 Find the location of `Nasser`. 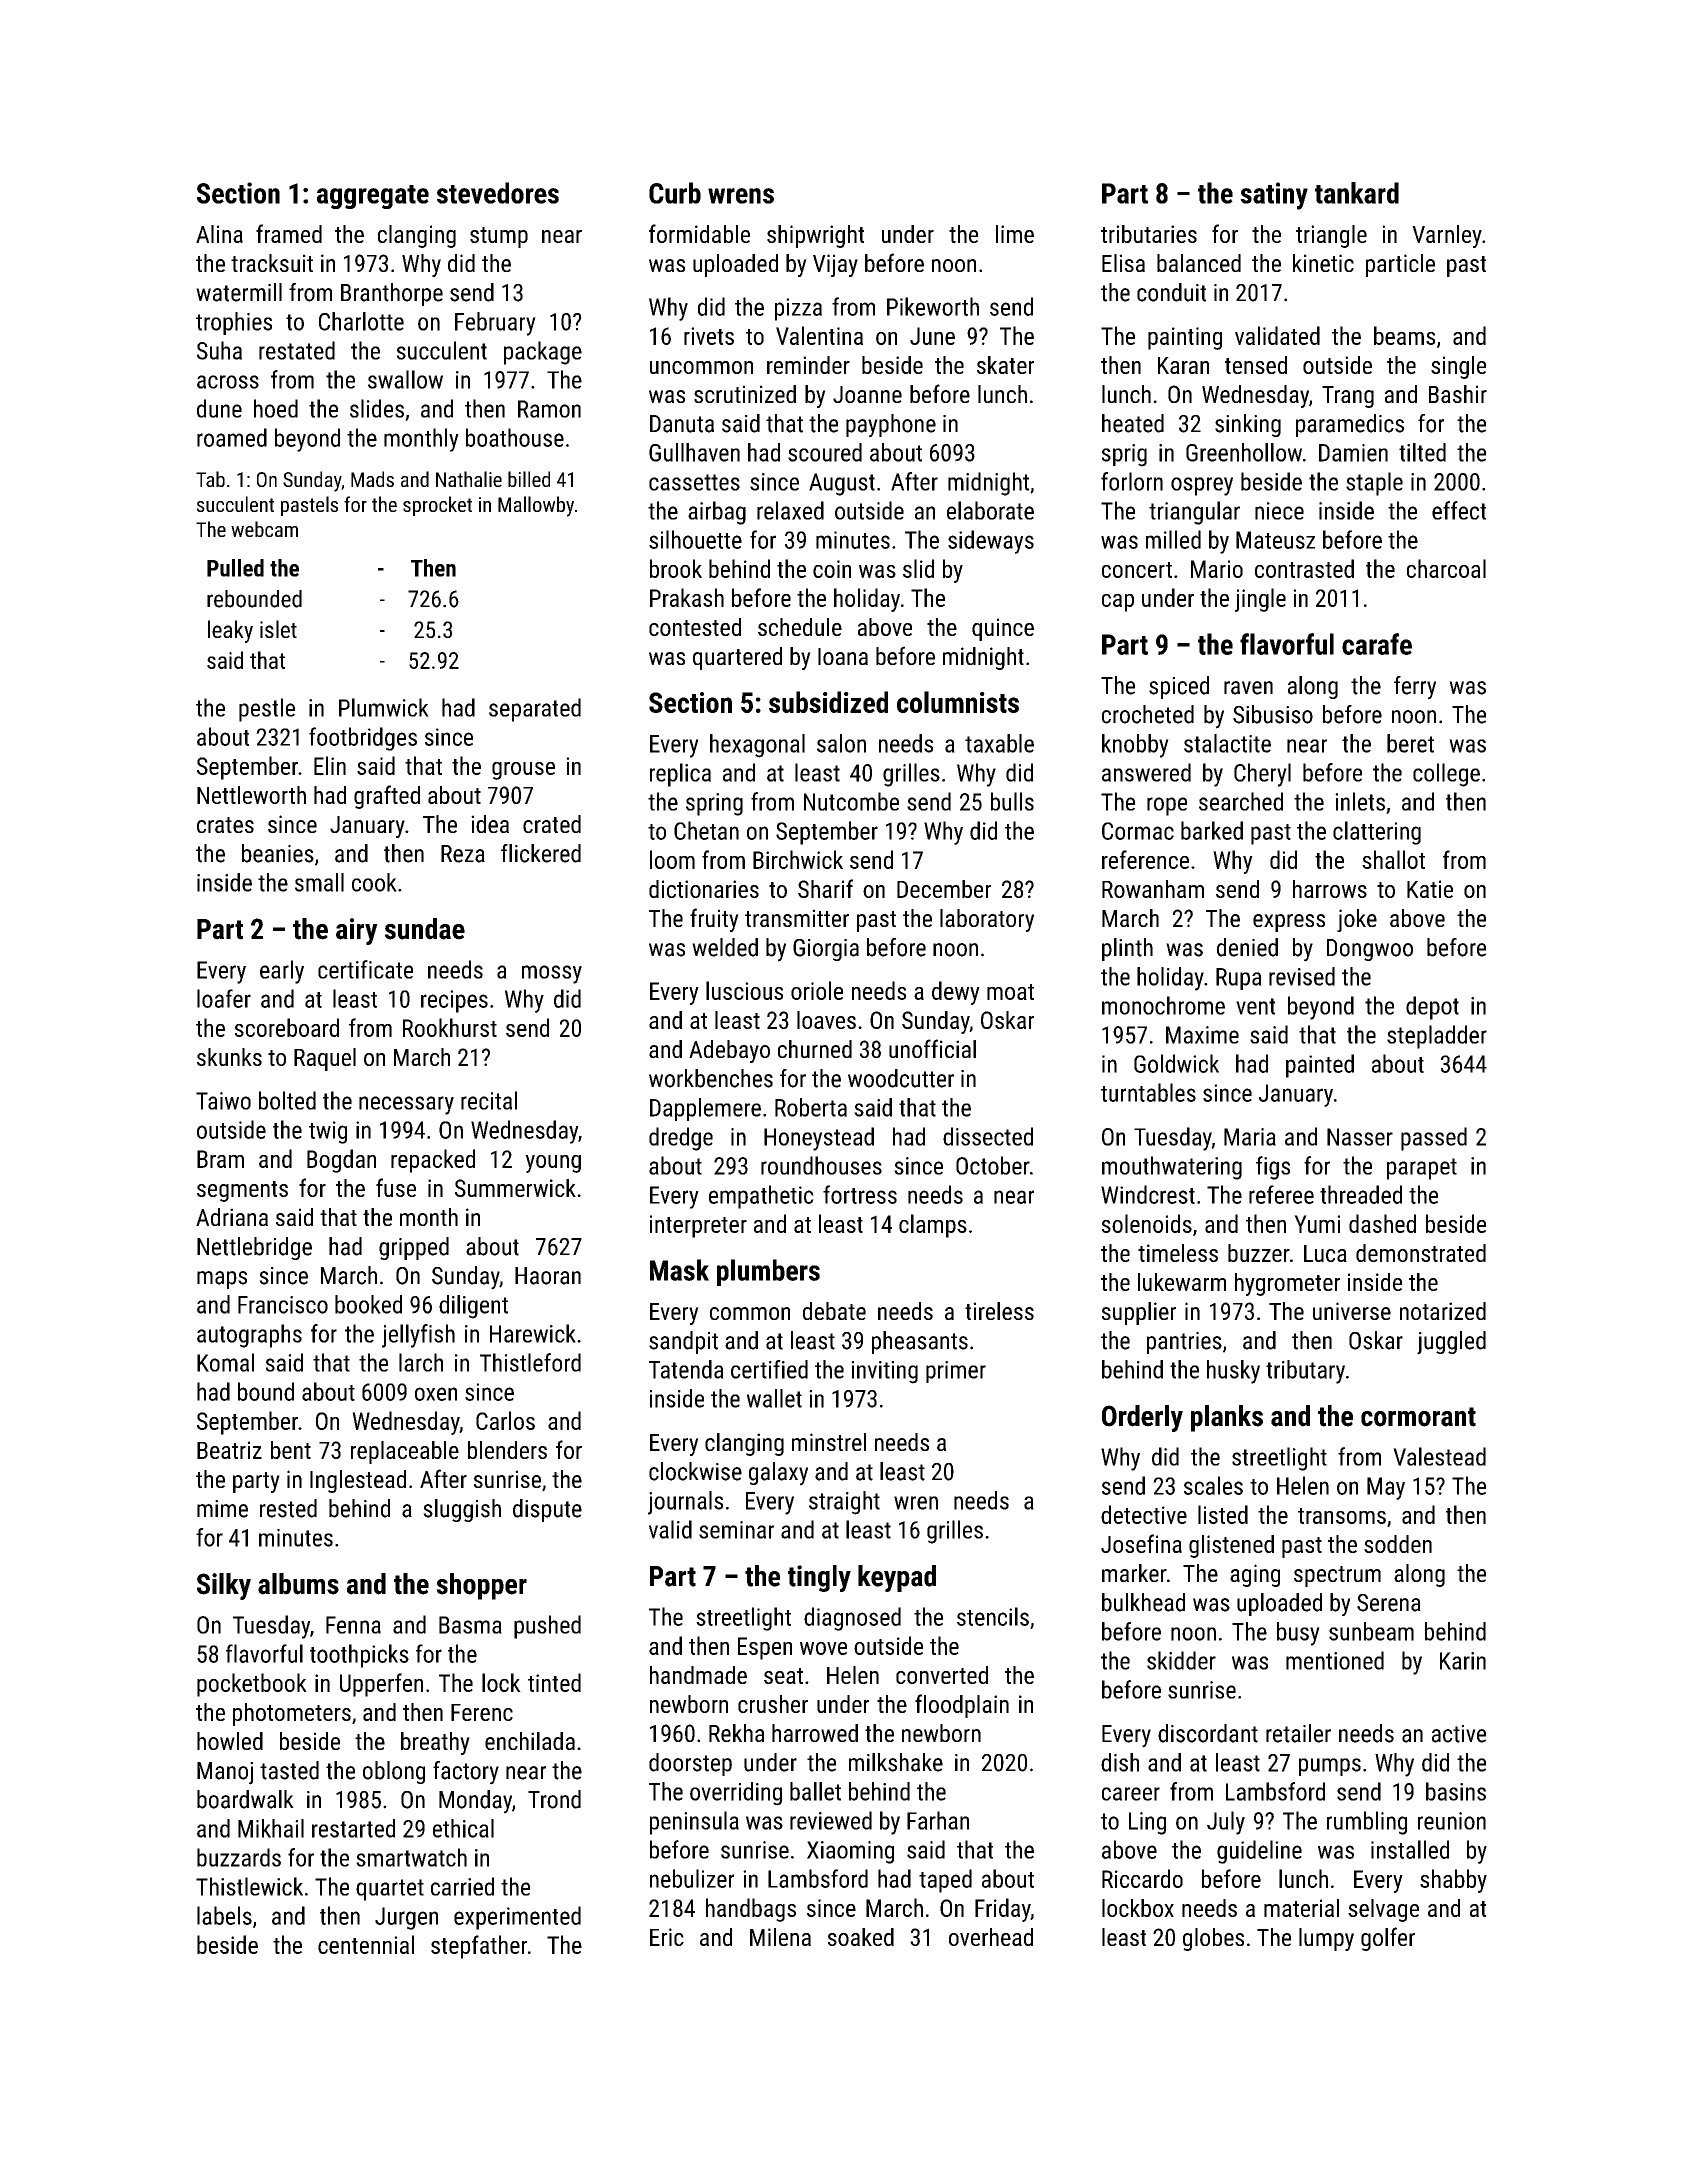

Nasser is located at coordinates (1360, 1137).
